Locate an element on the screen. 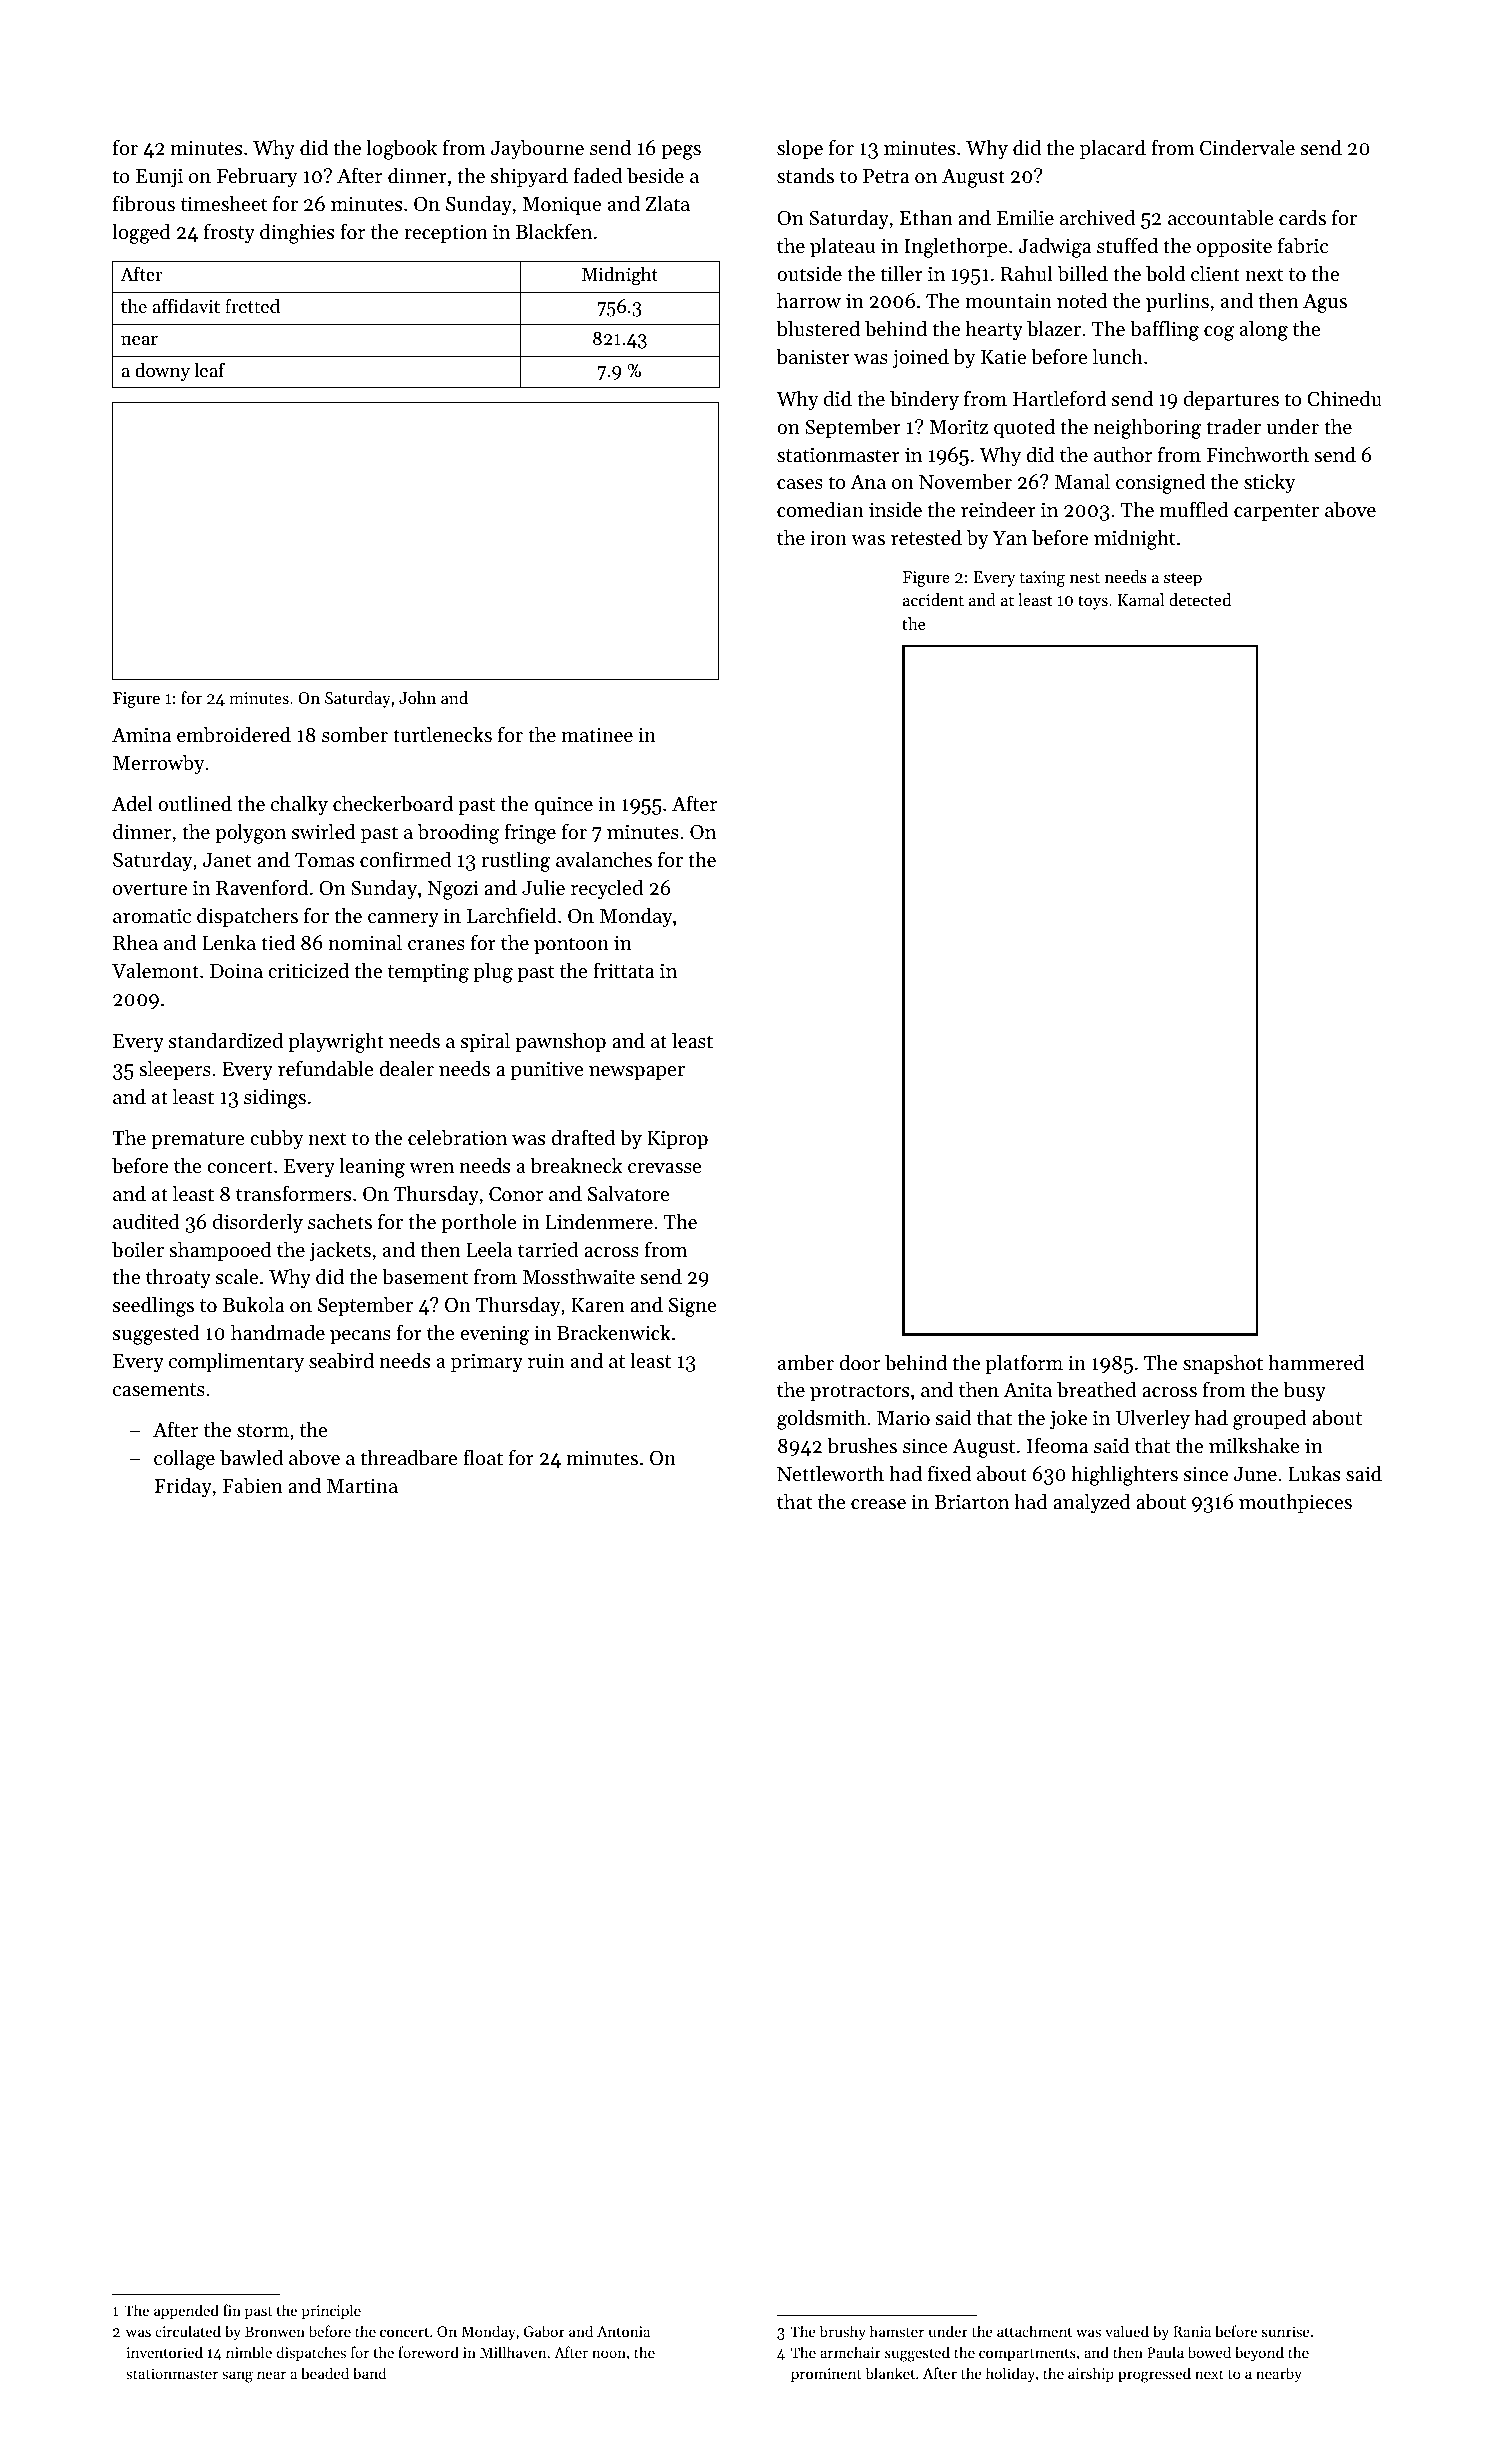  Friday is located at coordinates (183, 1487).
